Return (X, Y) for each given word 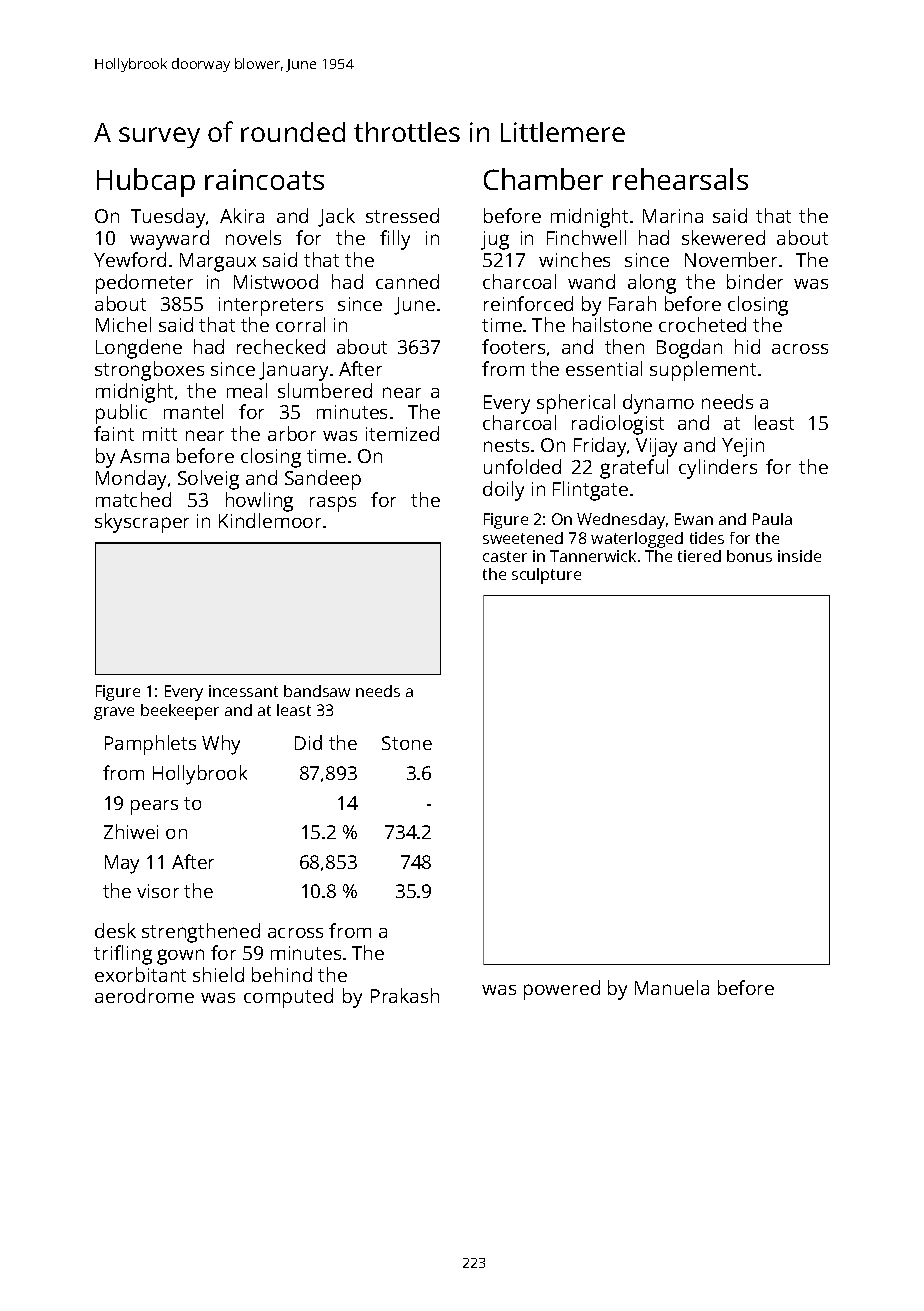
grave (114, 713)
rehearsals (680, 179)
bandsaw (317, 691)
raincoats (264, 179)
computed (288, 998)
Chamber (543, 179)
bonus (749, 556)
